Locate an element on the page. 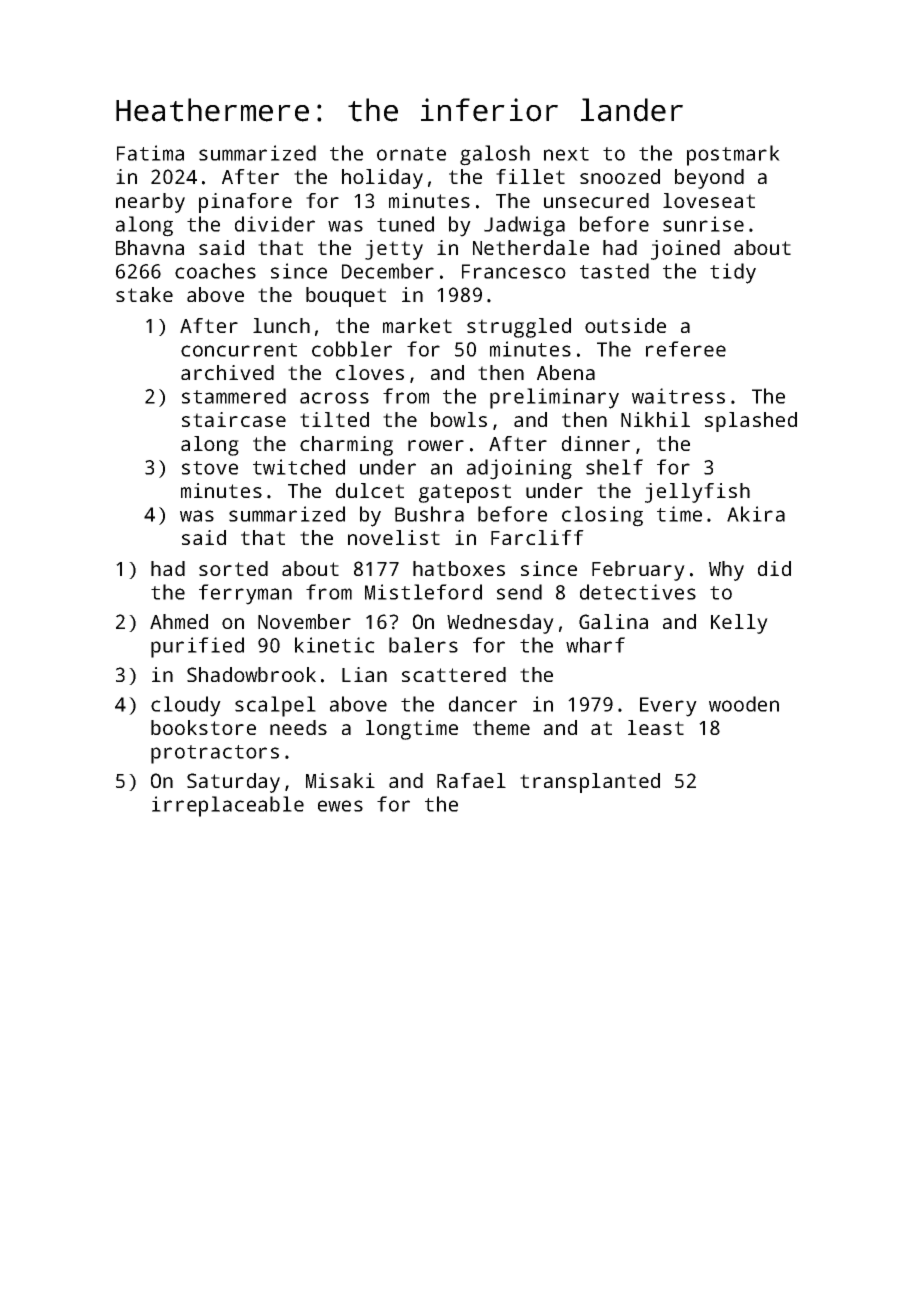 The height and width of the page is (1311, 924). snoozed is located at coordinates (620, 176).
